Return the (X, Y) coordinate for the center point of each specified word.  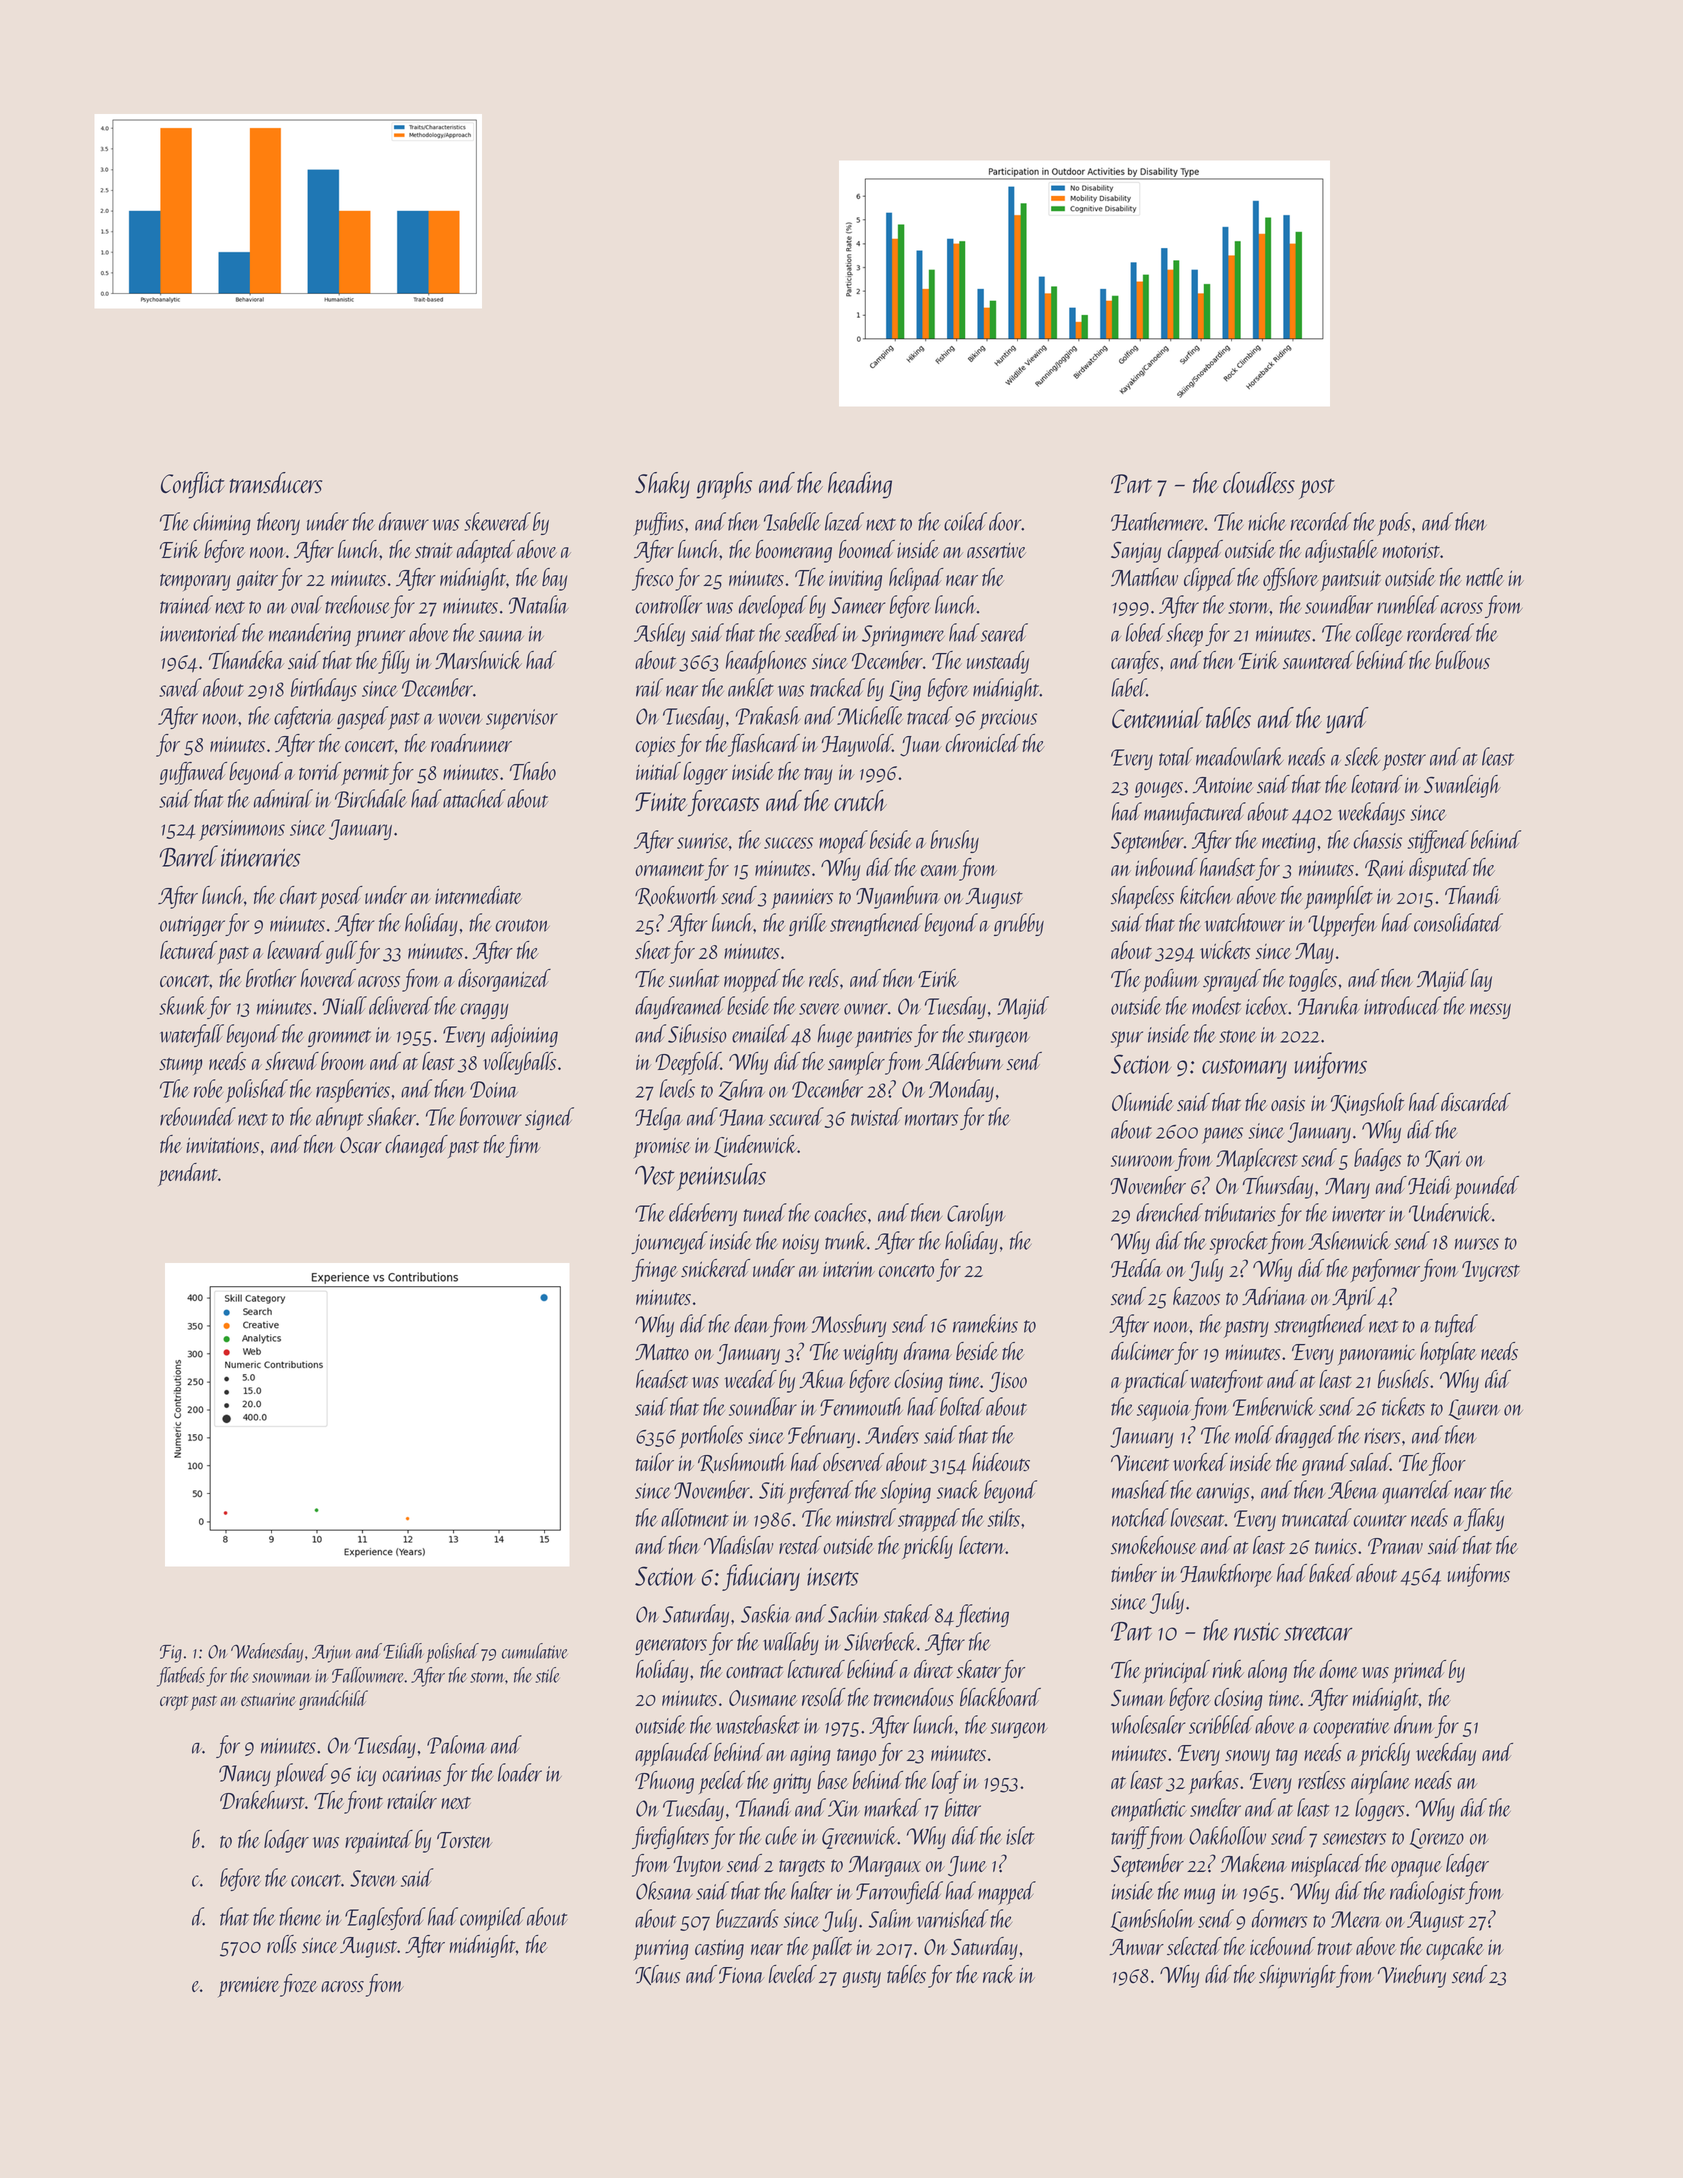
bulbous (1462, 660)
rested (800, 1545)
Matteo (662, 1352)
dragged (1305, 1436)
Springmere (903, 636)
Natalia (539, 604)
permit (365, 775)
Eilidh (403, 1651)
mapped (1007, 1893)
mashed (1140, 1489)
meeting (1288, 843)
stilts (1004, 1517)
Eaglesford (385, 1918)
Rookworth (676, 896)
